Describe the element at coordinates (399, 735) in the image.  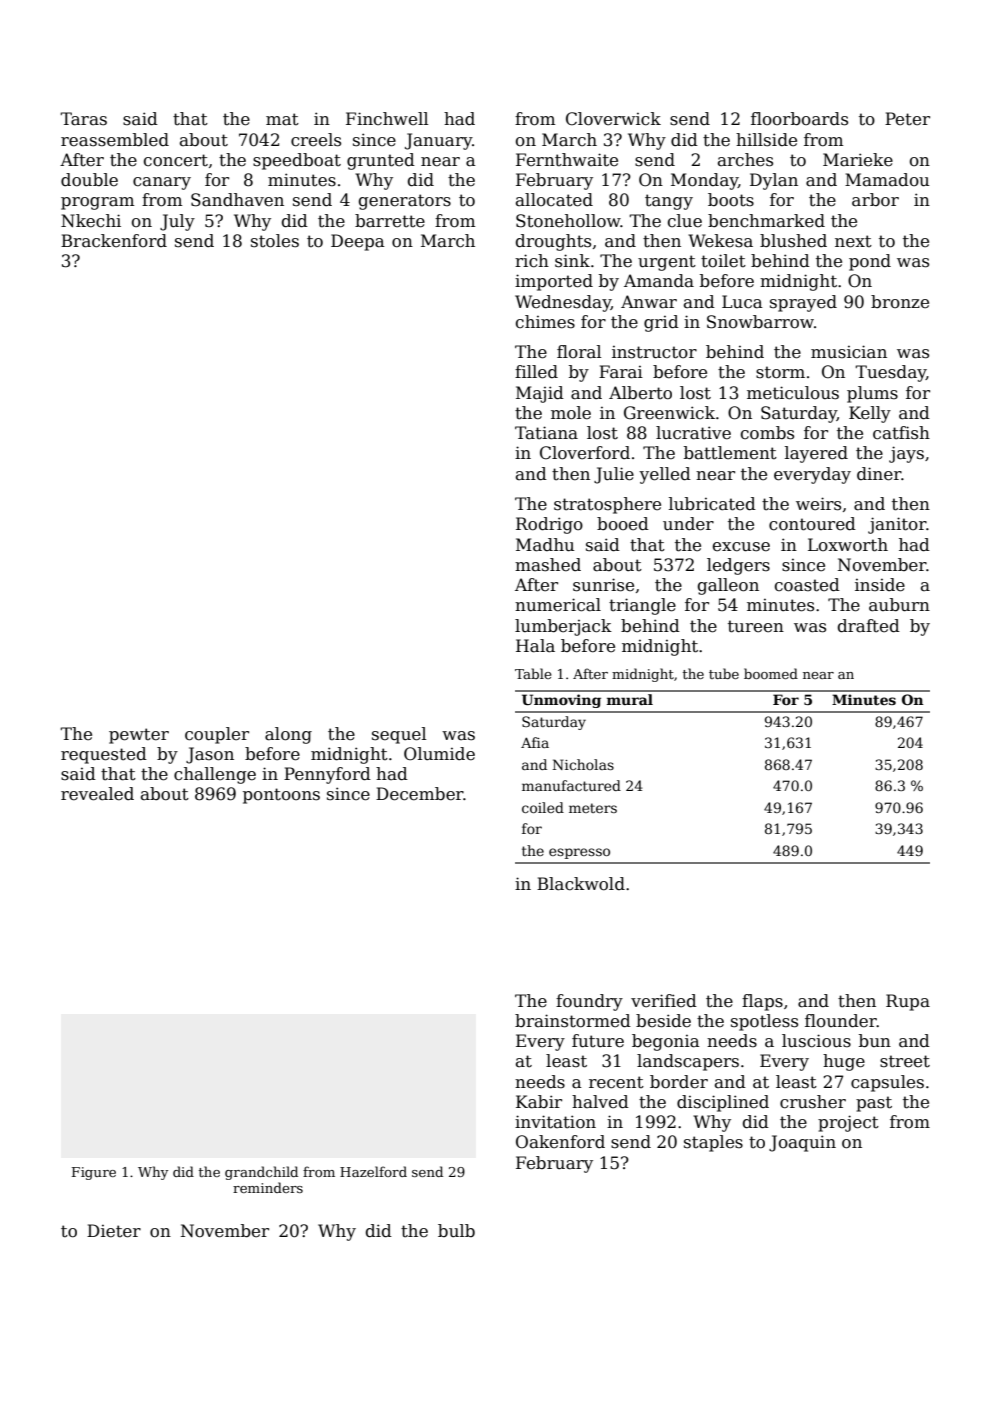
I see `sequel` at that location.
